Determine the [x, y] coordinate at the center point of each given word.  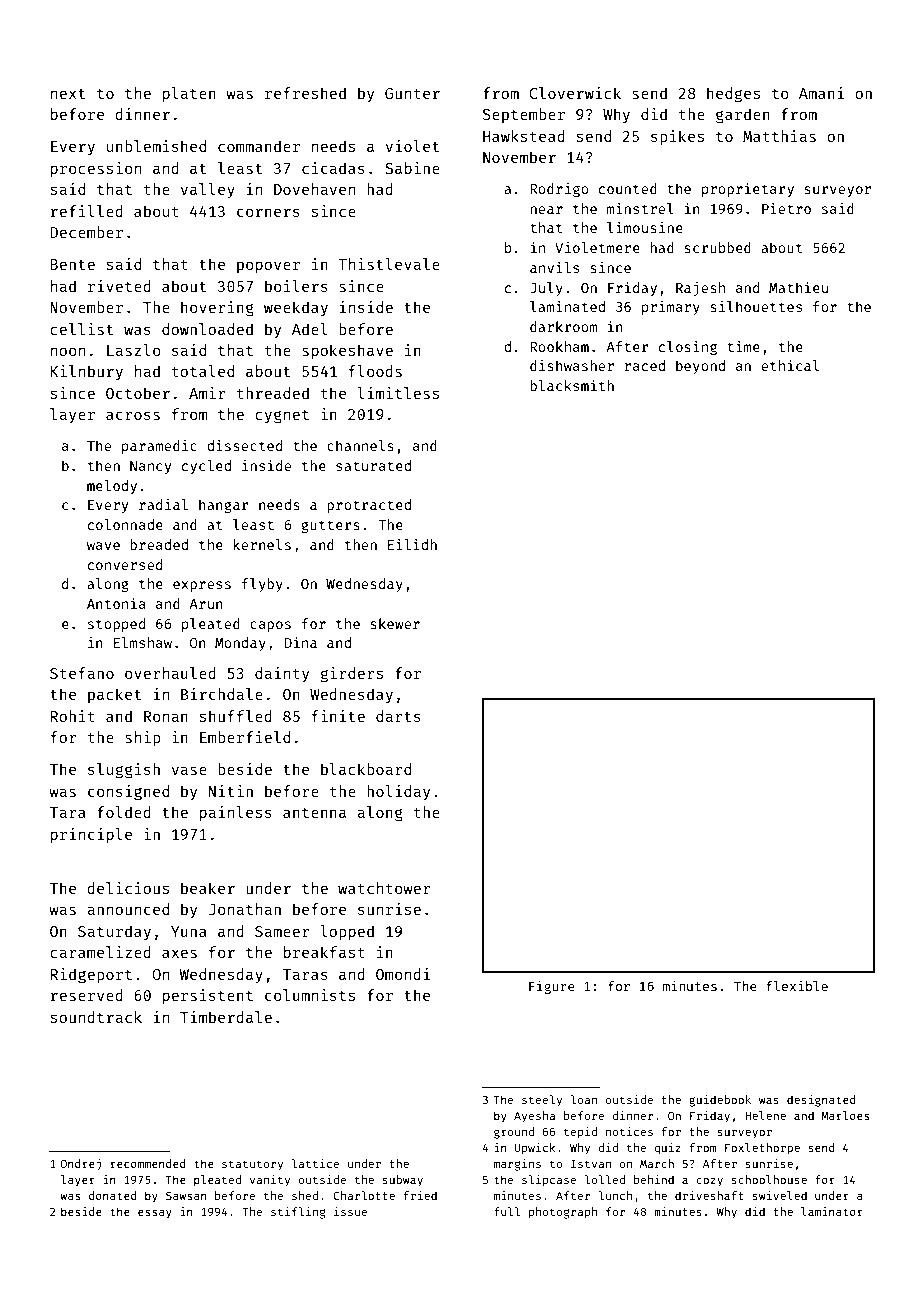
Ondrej [81, 1165]
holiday [398, 792]
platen [189, 94]
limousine [645, 227]
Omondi [403, 974]
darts [398, 716]
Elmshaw [143, 642]
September [524, 115]
